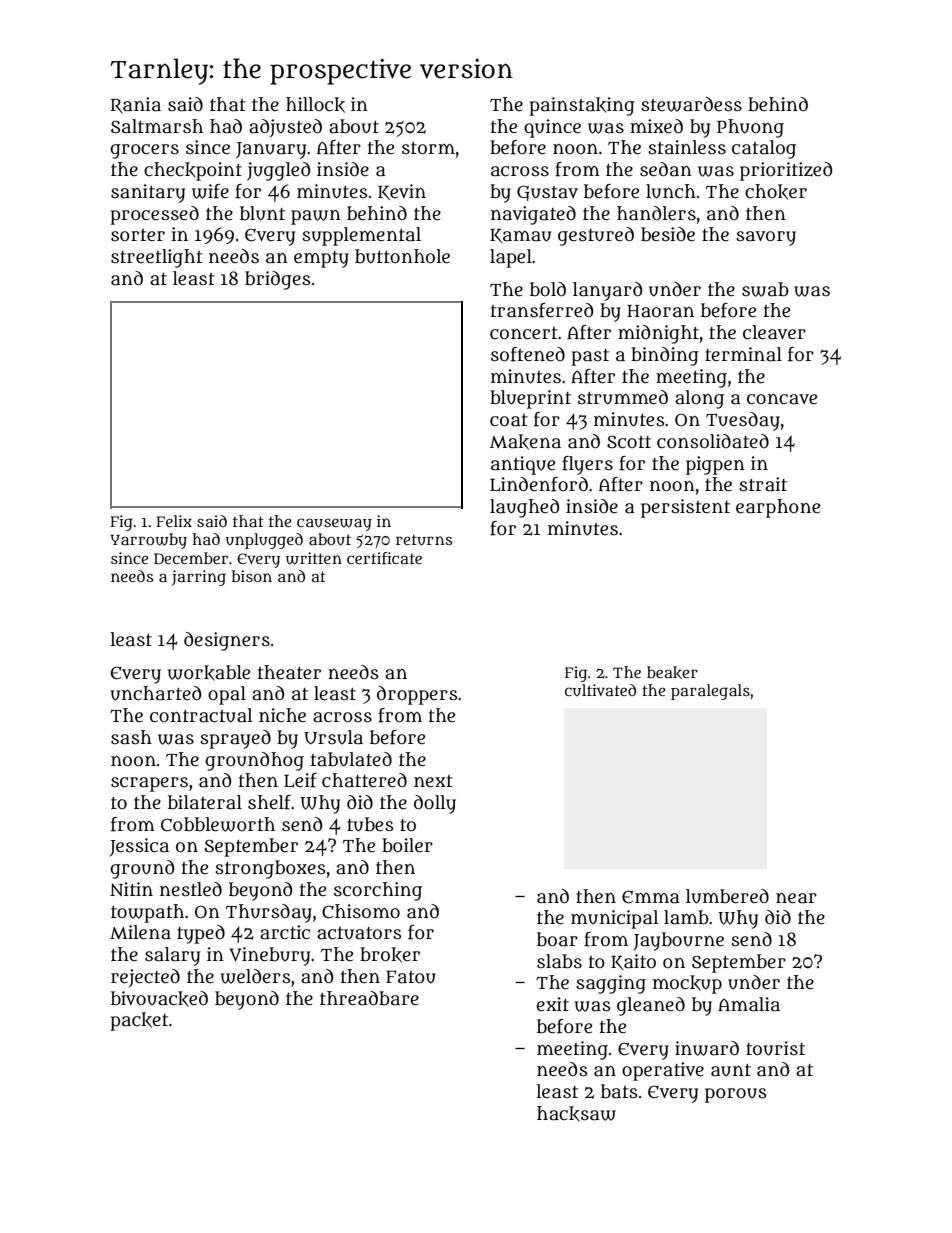  Describe the element at coordinates (256, 976) in the document. I see `welders` at that location.
